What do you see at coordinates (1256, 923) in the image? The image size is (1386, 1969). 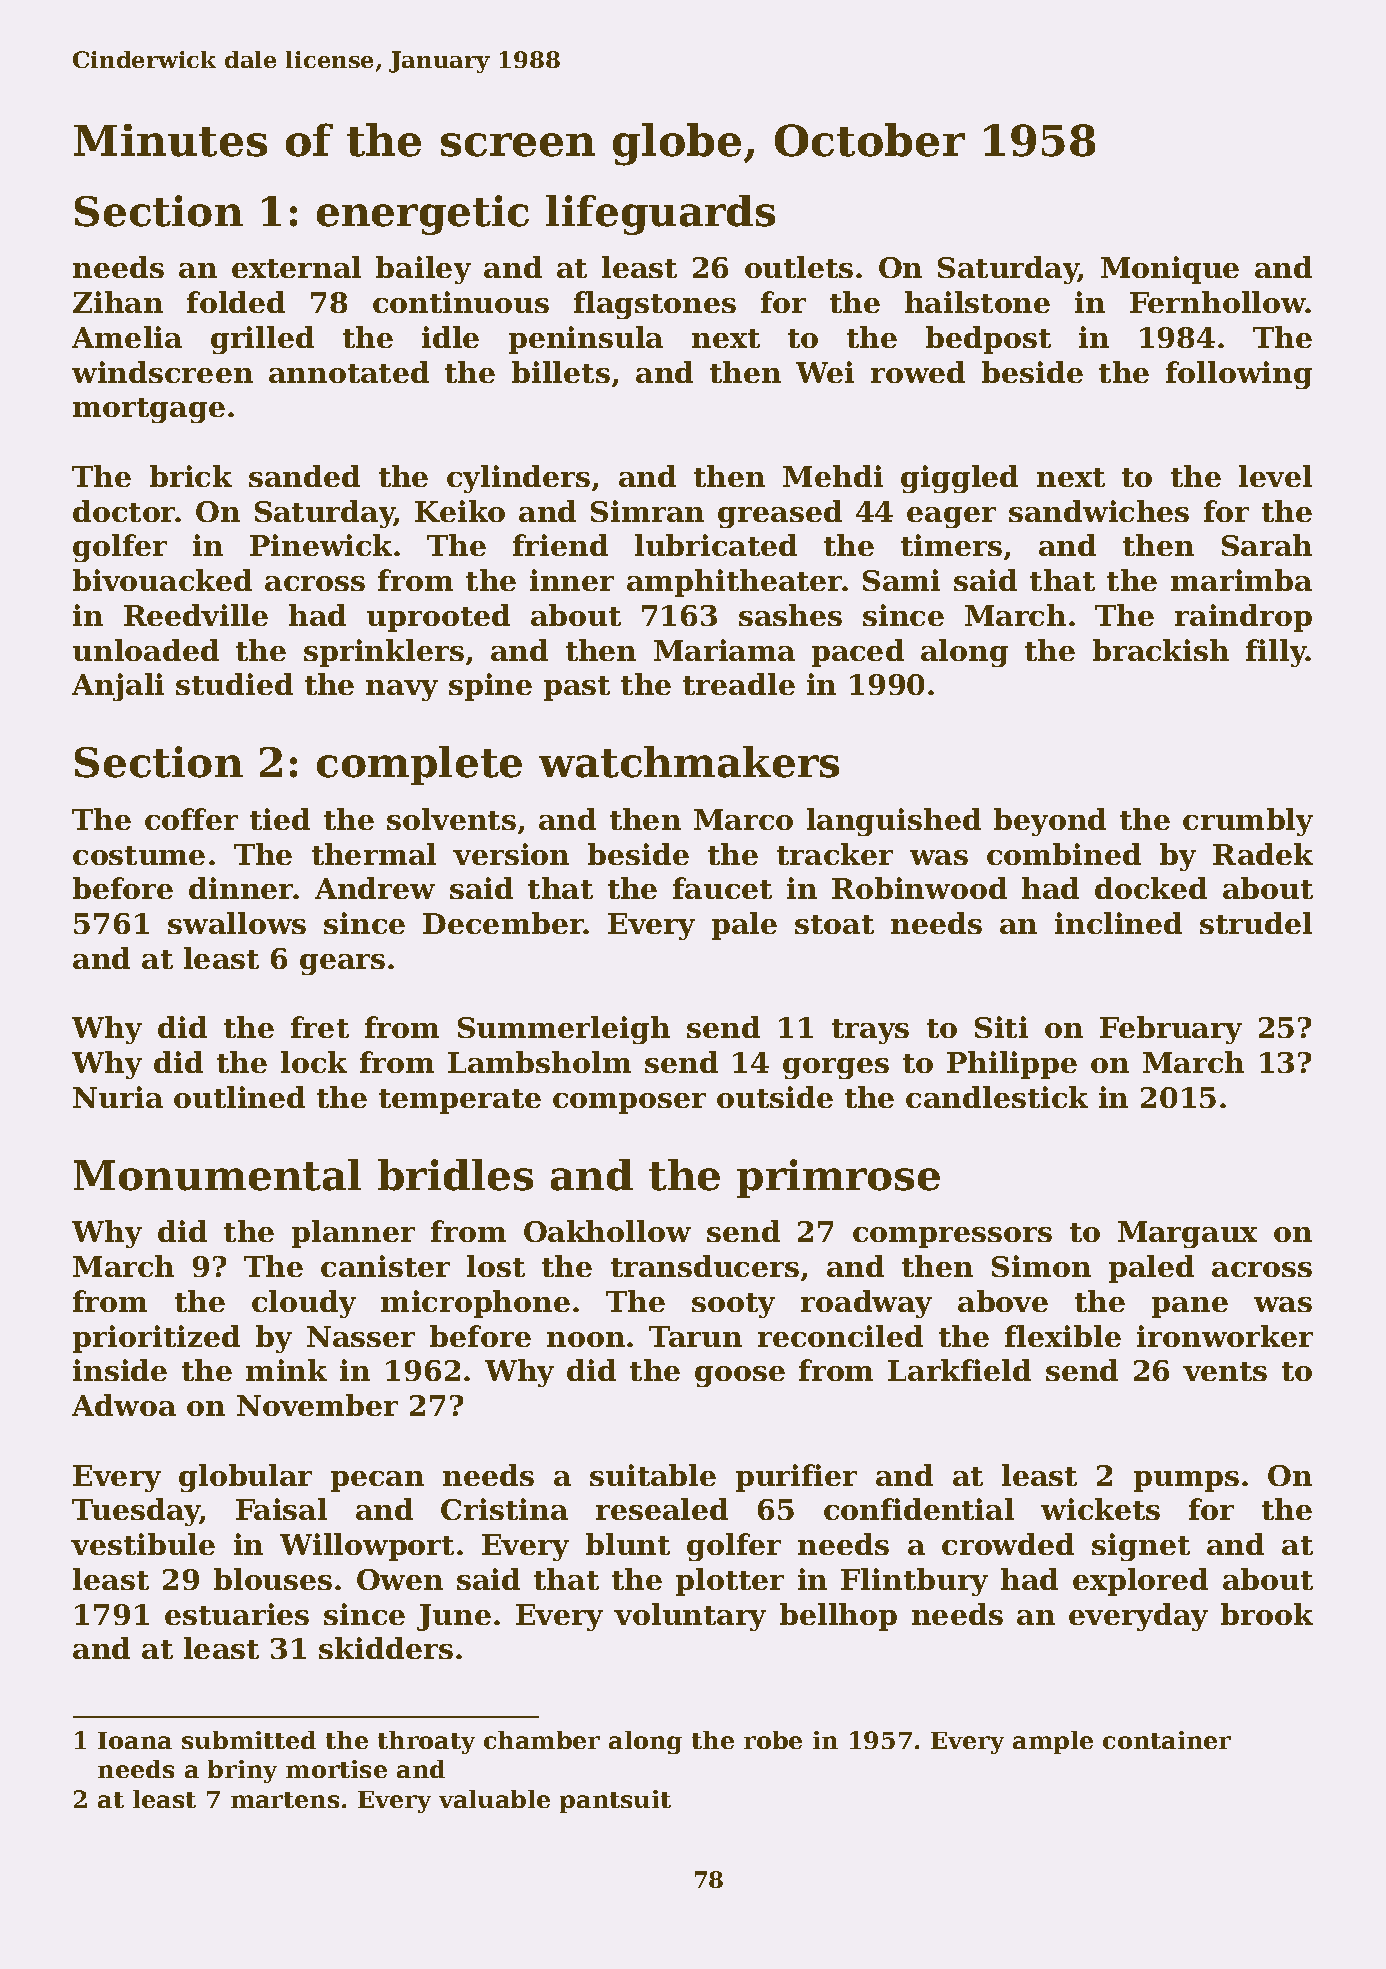 I see `strudel` at bounding box center [1256, 923].
